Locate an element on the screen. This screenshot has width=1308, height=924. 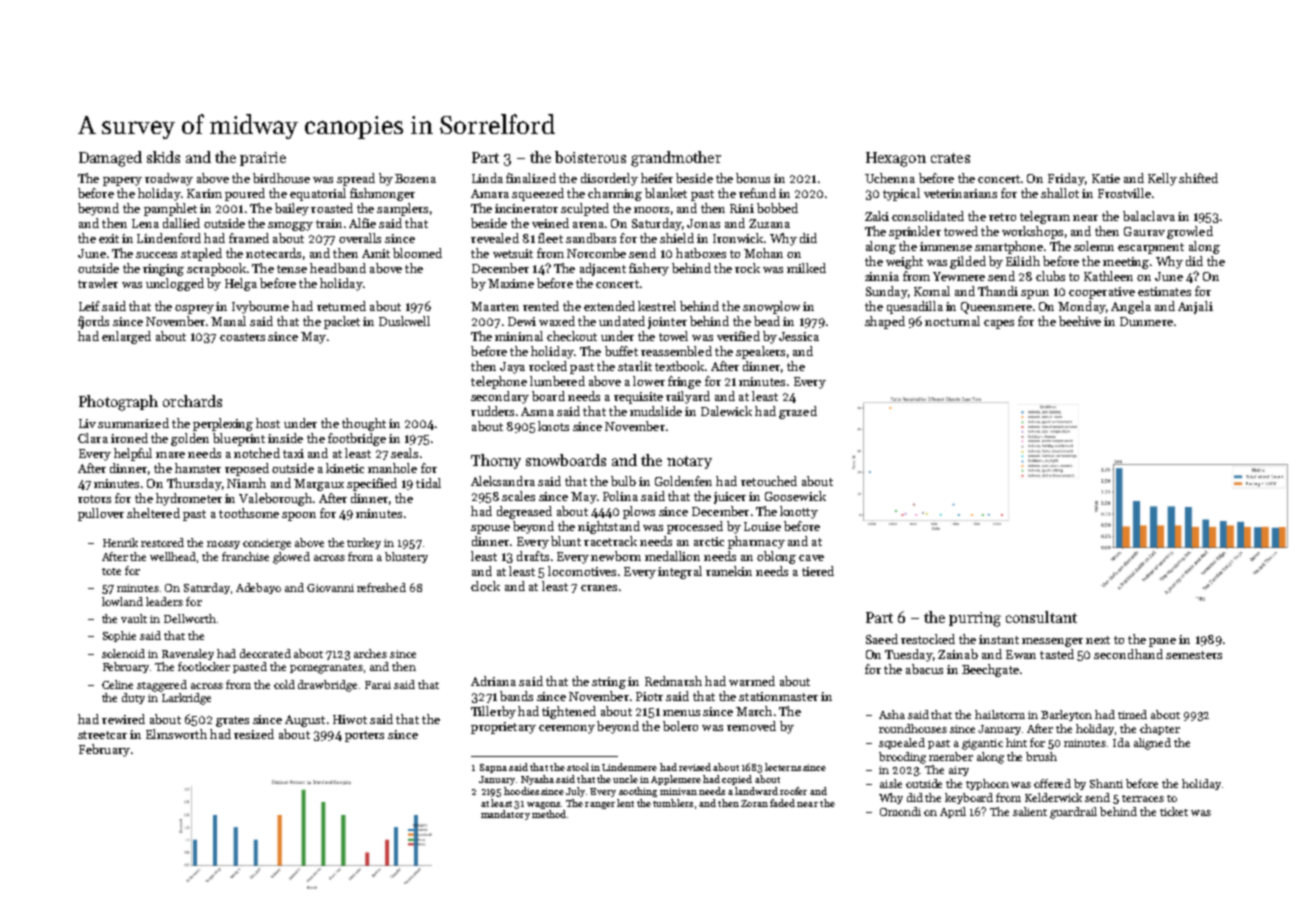
notary is located at coordinates (689, 462).
